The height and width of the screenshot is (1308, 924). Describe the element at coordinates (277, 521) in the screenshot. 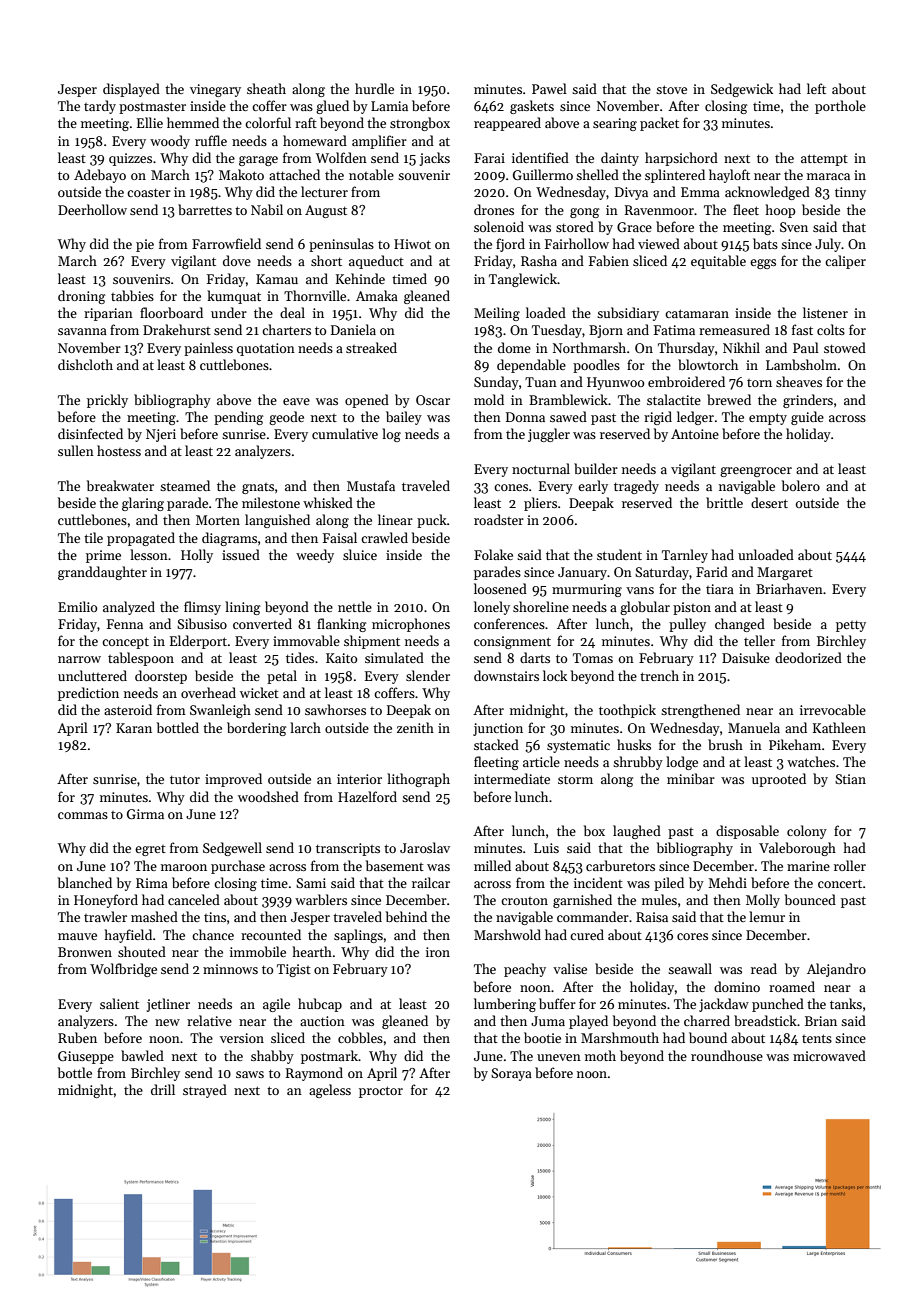

I see `languished` at that location.
